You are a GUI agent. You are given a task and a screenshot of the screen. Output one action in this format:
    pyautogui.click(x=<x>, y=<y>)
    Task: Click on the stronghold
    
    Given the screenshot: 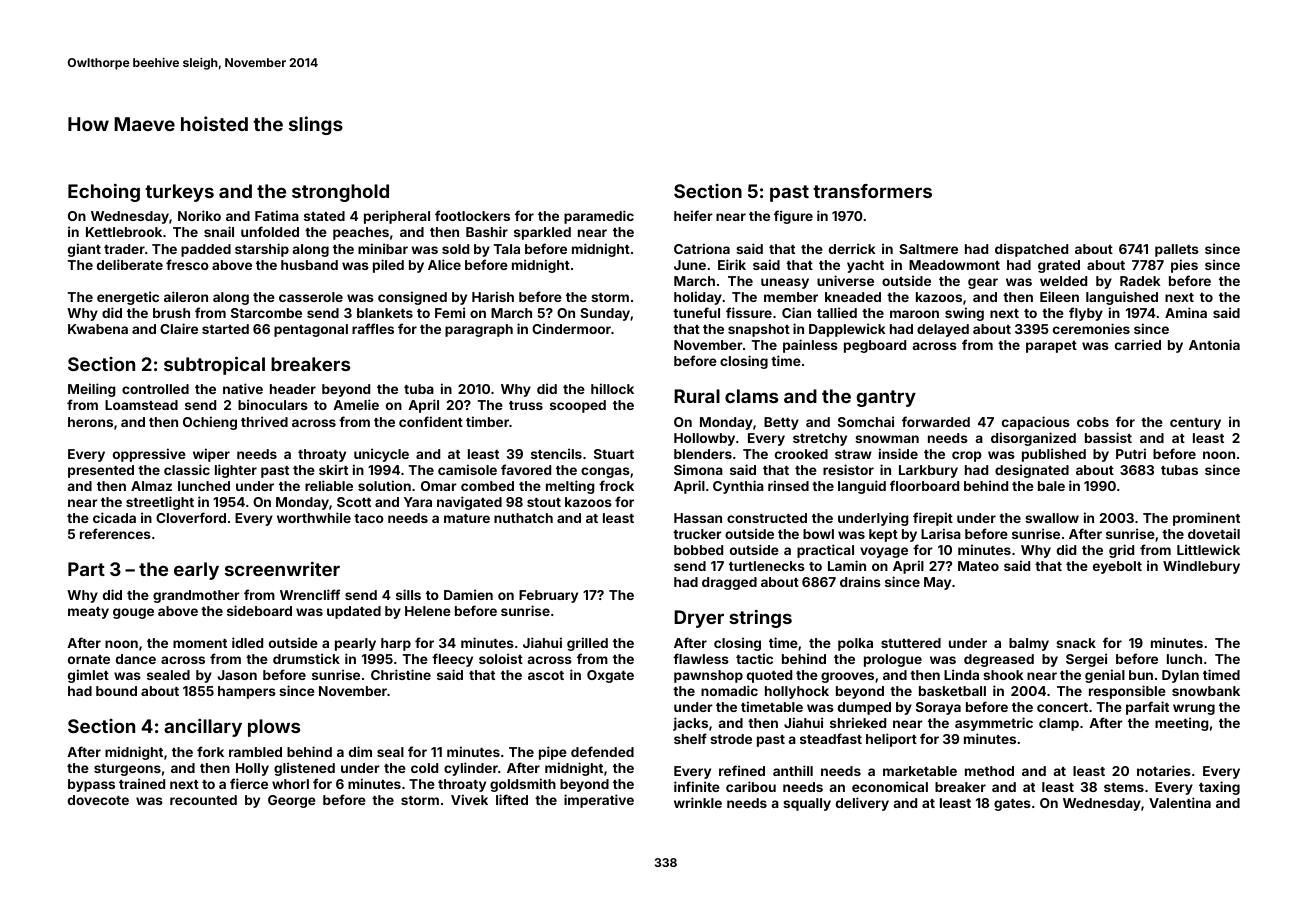 What is the action you would take?
    pyautogui.click(x=340, y=193)
